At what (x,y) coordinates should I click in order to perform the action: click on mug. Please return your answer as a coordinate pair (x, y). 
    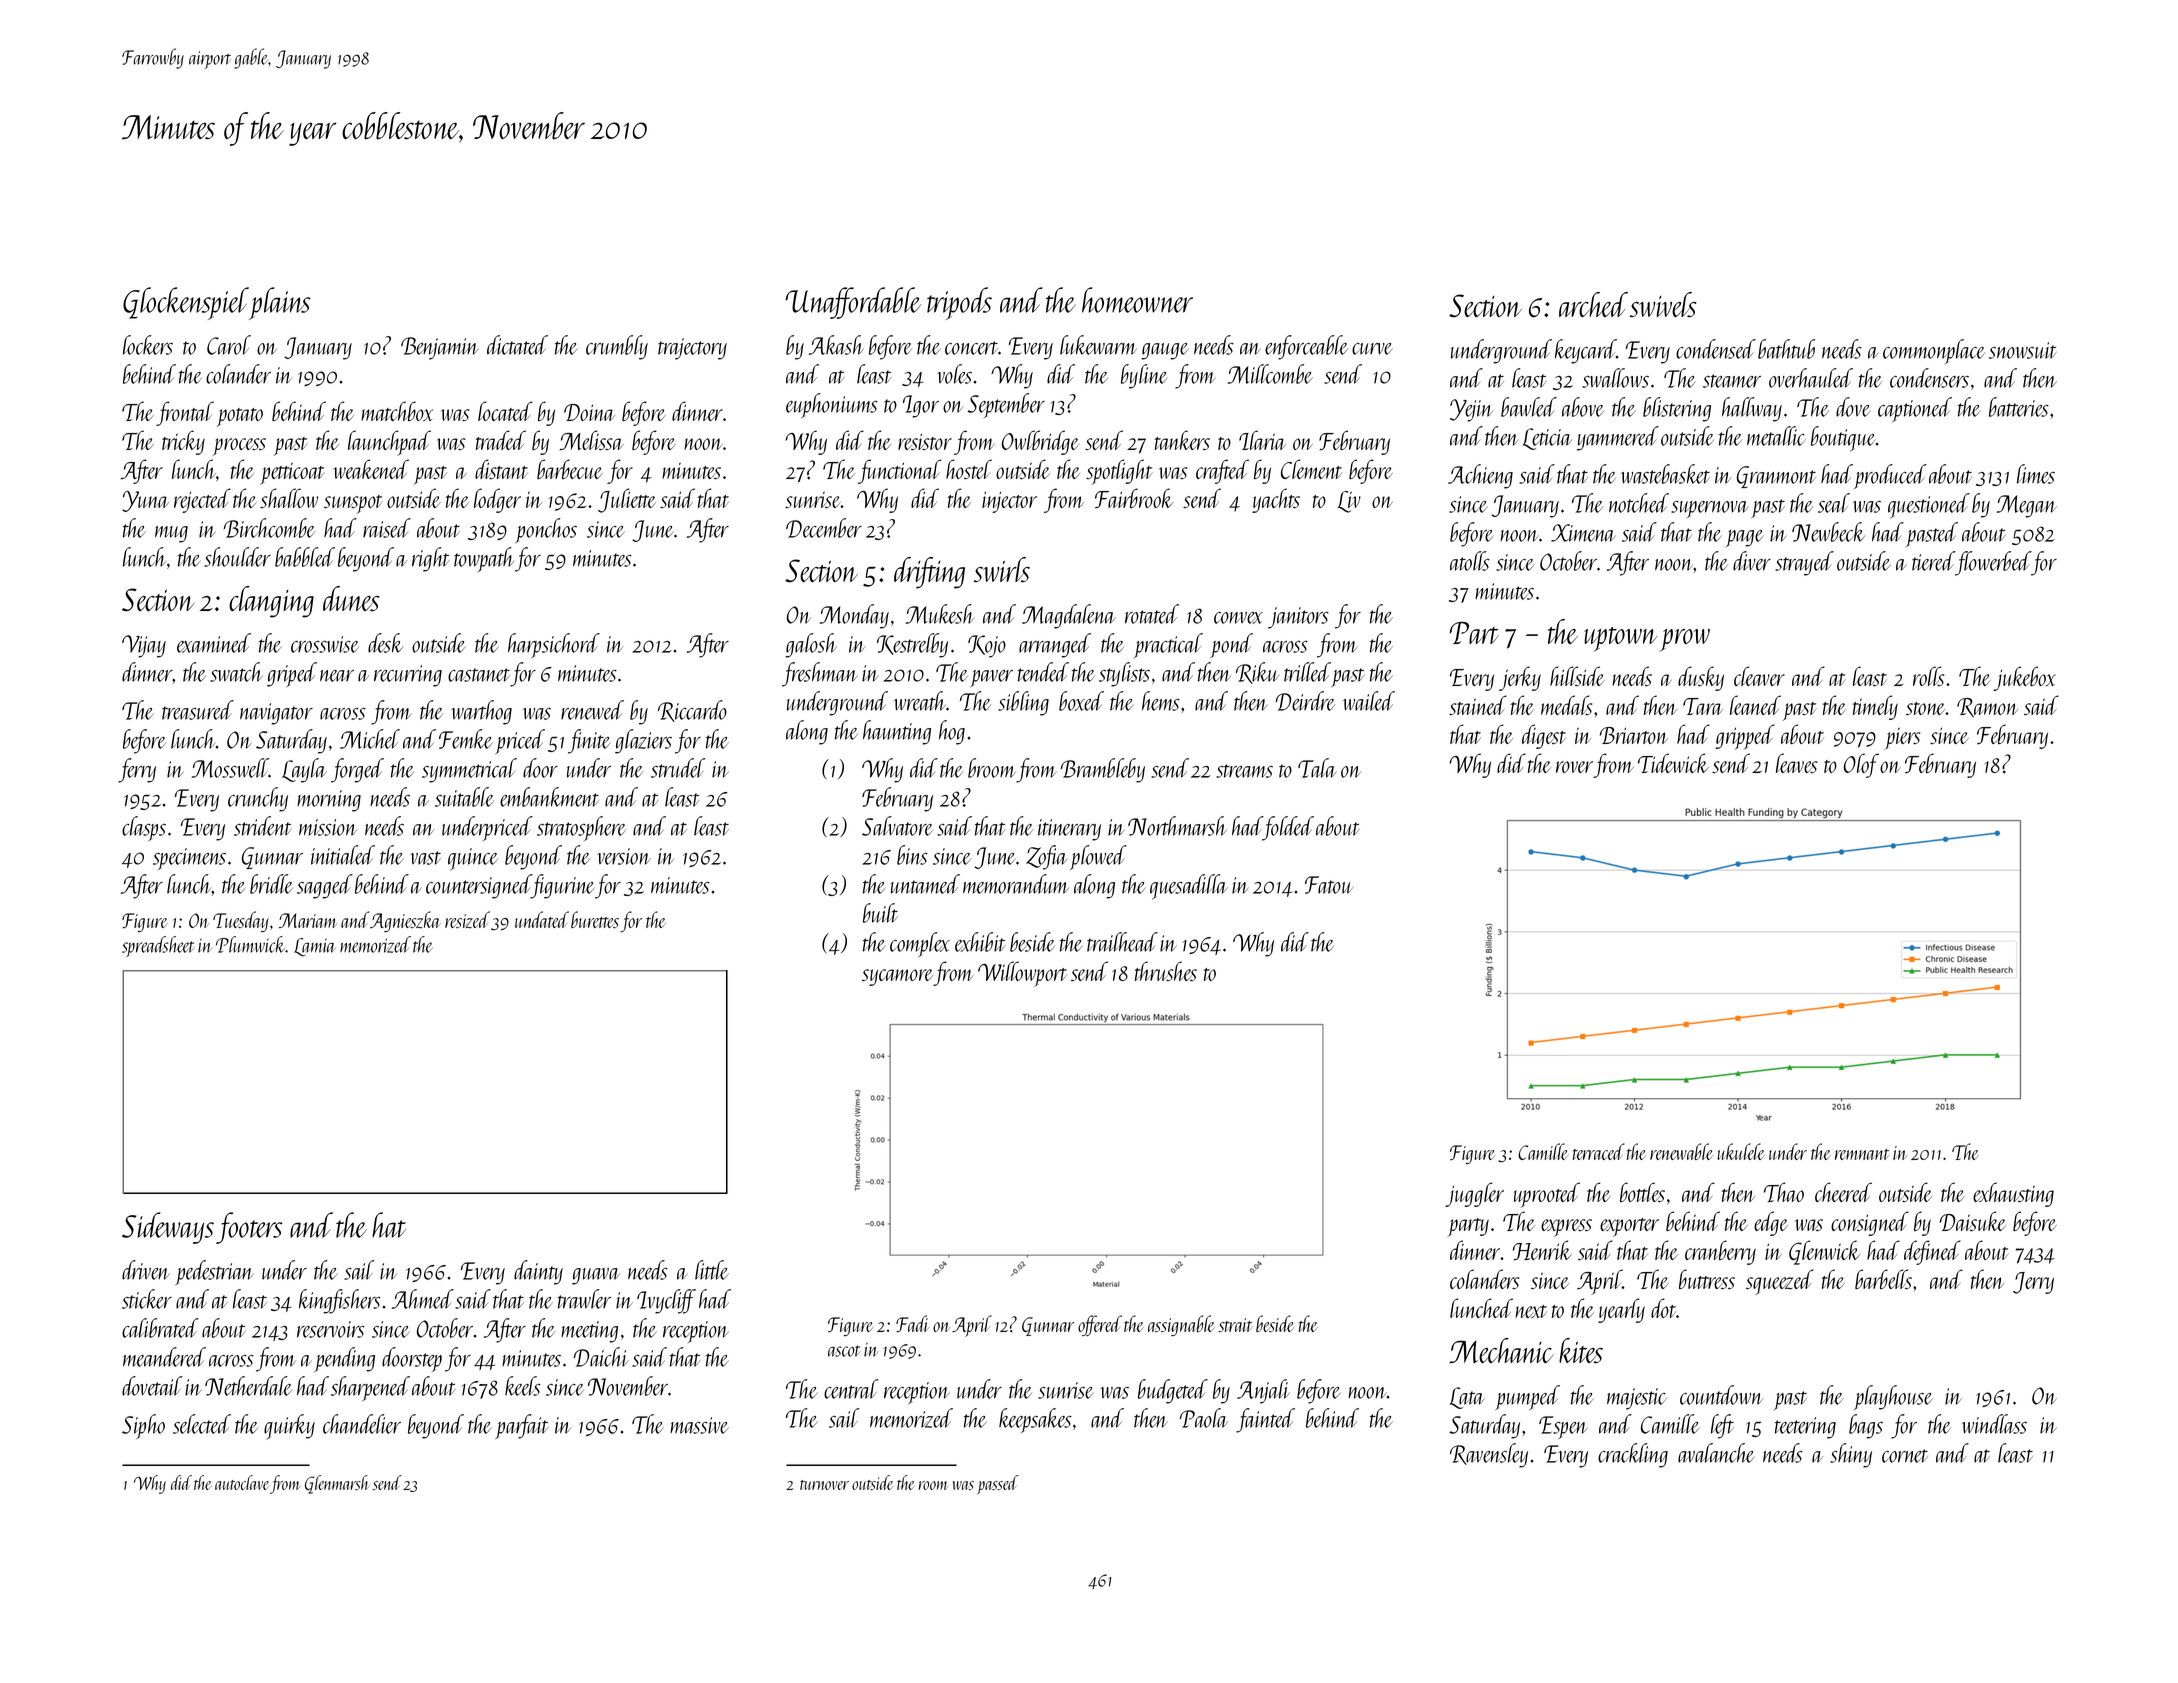
    Looking at the image, I should click on (171, 534).
